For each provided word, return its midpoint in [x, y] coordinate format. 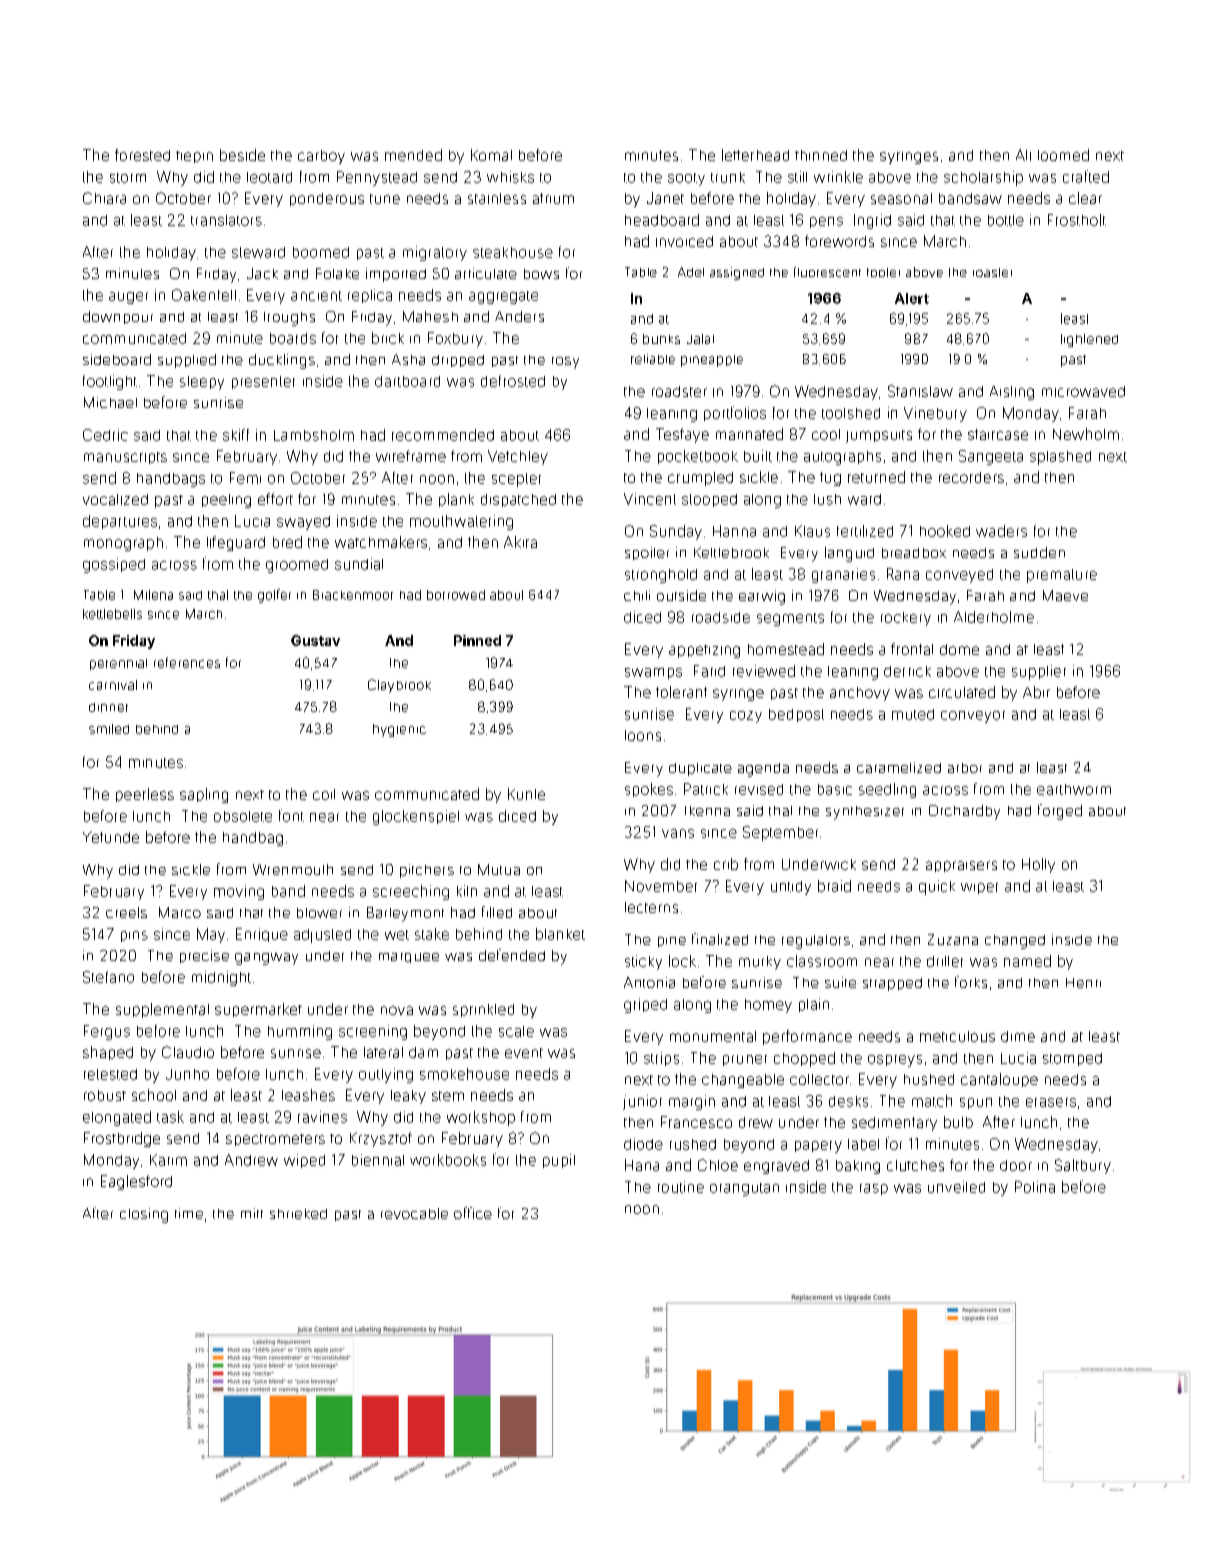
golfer [274, 596]
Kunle [526, 794]
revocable [414, 1213]
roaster [992, 272]
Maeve [1065, 595]
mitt [252, 1213]
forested [142, 155]
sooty [686, 179]
